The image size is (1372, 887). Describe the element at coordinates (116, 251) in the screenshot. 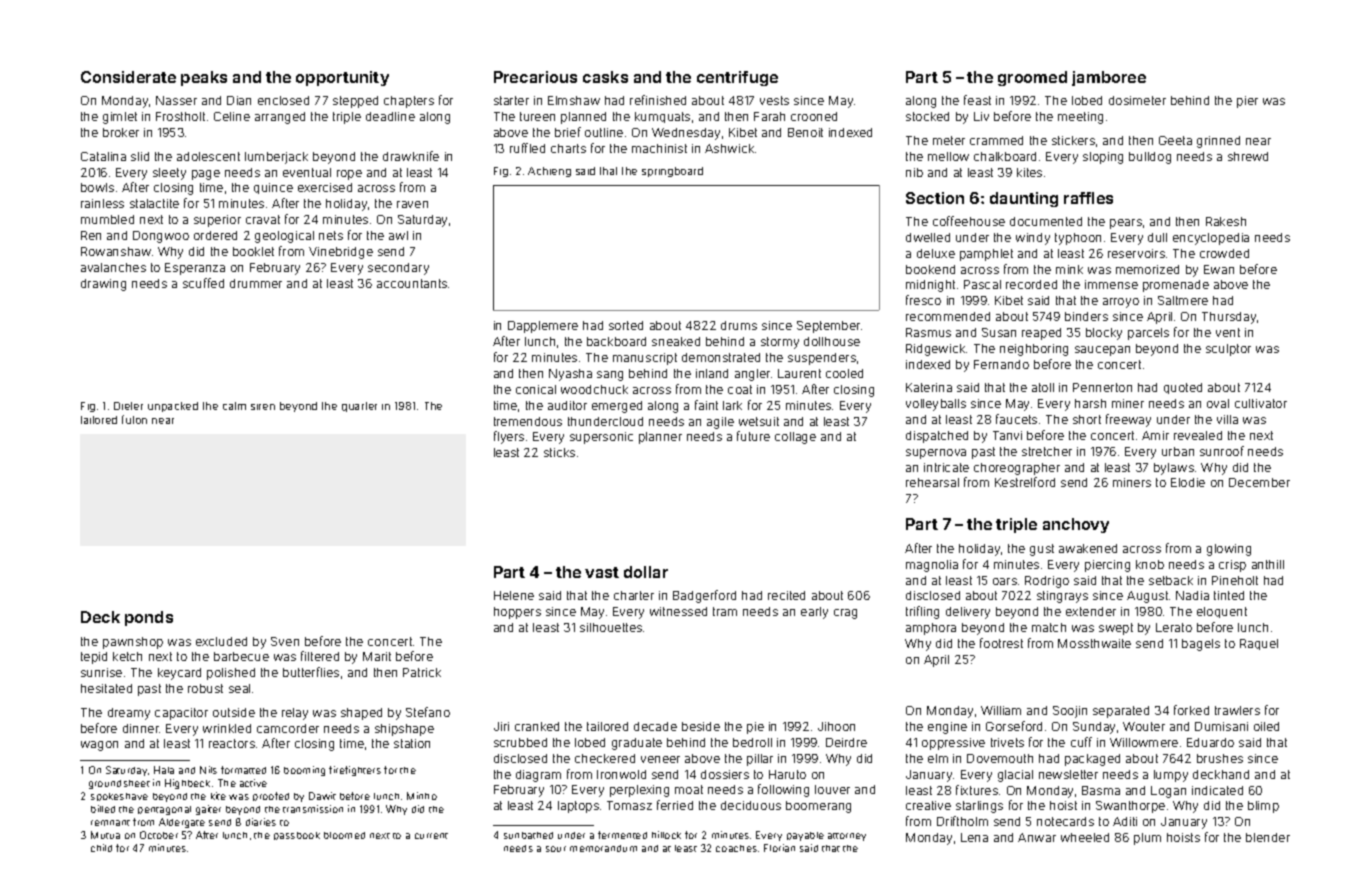

I see `Rowanshaw` at that location.
